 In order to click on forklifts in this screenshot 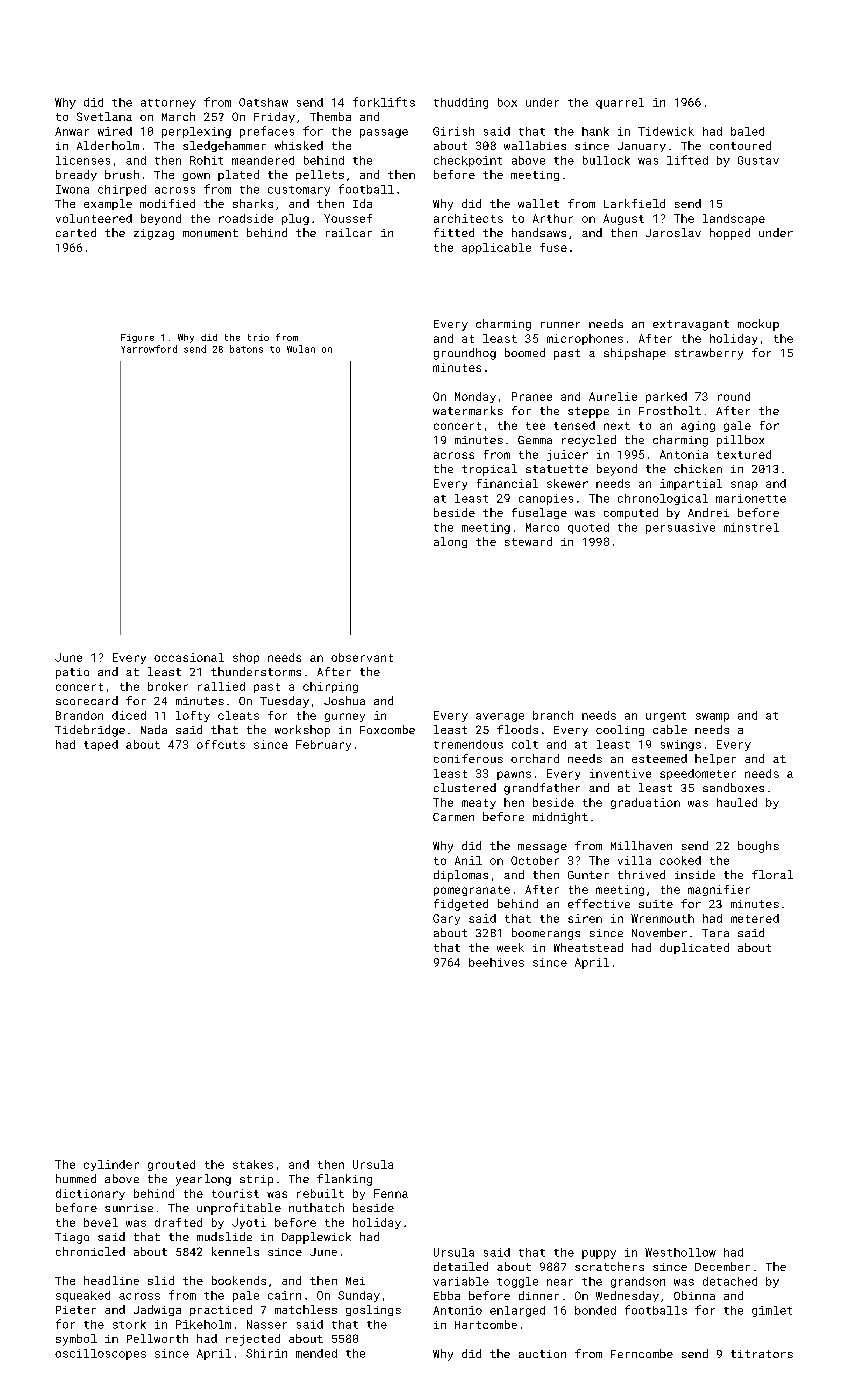, I will do `click(384, 102)`.
